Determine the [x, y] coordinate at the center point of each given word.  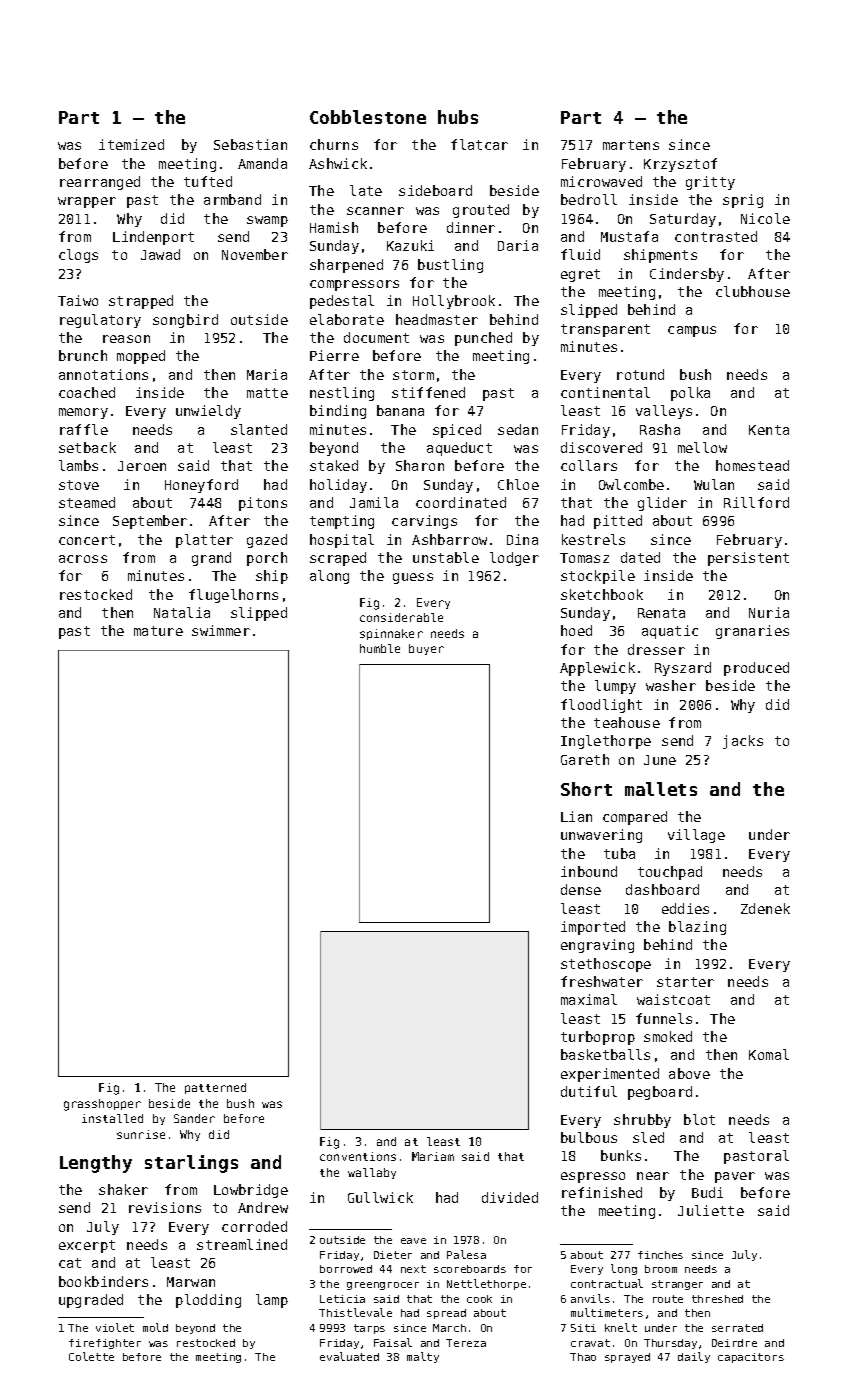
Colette [91, 1356]
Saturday [683, 220]
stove [79, 485]
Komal [769, 1054]
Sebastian [250, 144]
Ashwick [338, 163]
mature [158, 631]
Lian [576, 816]
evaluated [349, 1356]
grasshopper [102, 1105]
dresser [656, 649]
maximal [589, 999]
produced [756, 669]
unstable [446, 557]
